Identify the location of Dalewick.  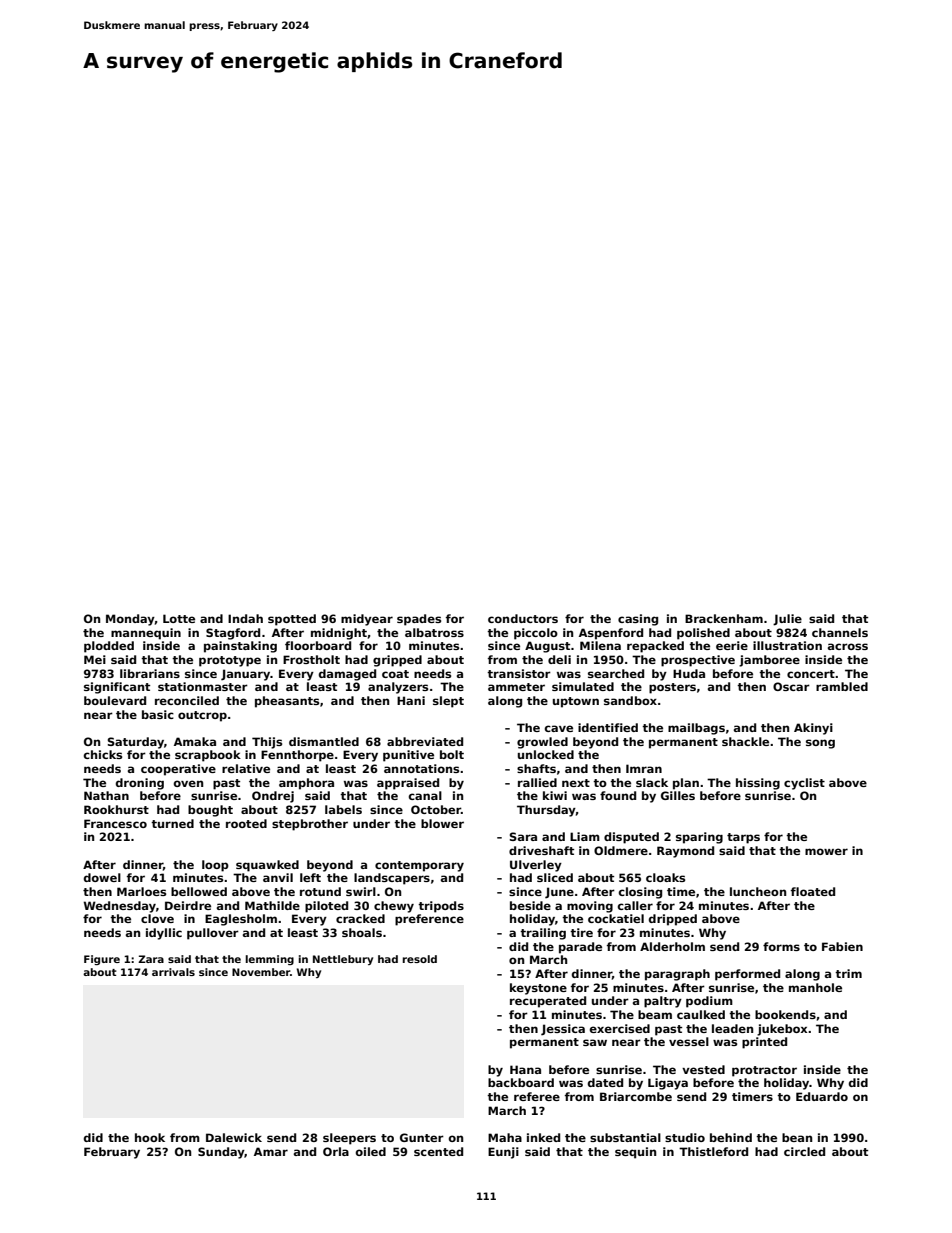
(234, 1137).
